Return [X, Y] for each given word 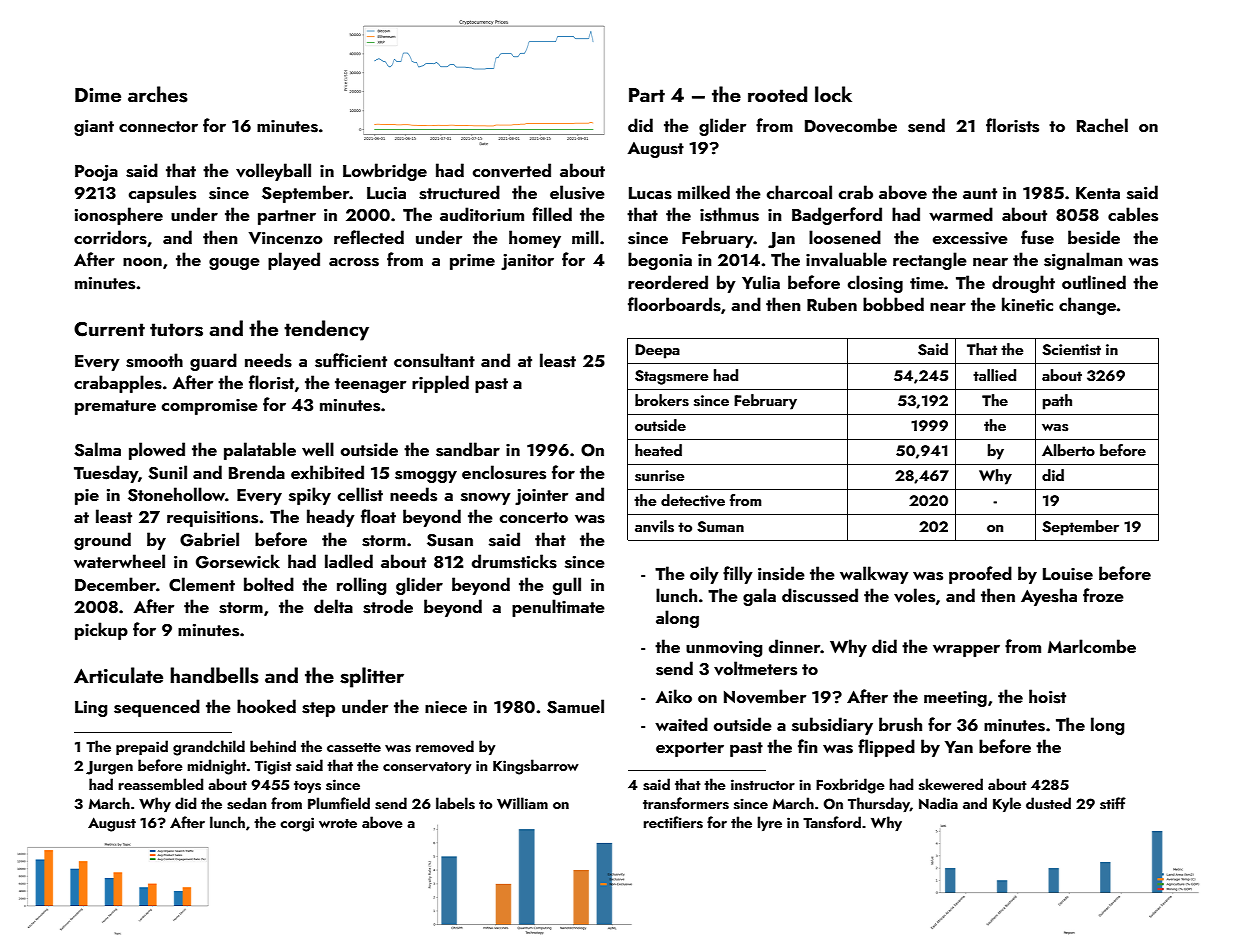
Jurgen [109, 768]
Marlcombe [1092, 646]
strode [388, 606]
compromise [210, 407]
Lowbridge [385, 172]
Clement [202, 584]
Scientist [1071, 350]
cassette [354, 748]
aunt [980, 193]
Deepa [657, 351]
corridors [110, 237]
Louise [1068, 574]
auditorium [482, 214]
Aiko [674, 696]
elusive [577, 192]
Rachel [1102, 125]
